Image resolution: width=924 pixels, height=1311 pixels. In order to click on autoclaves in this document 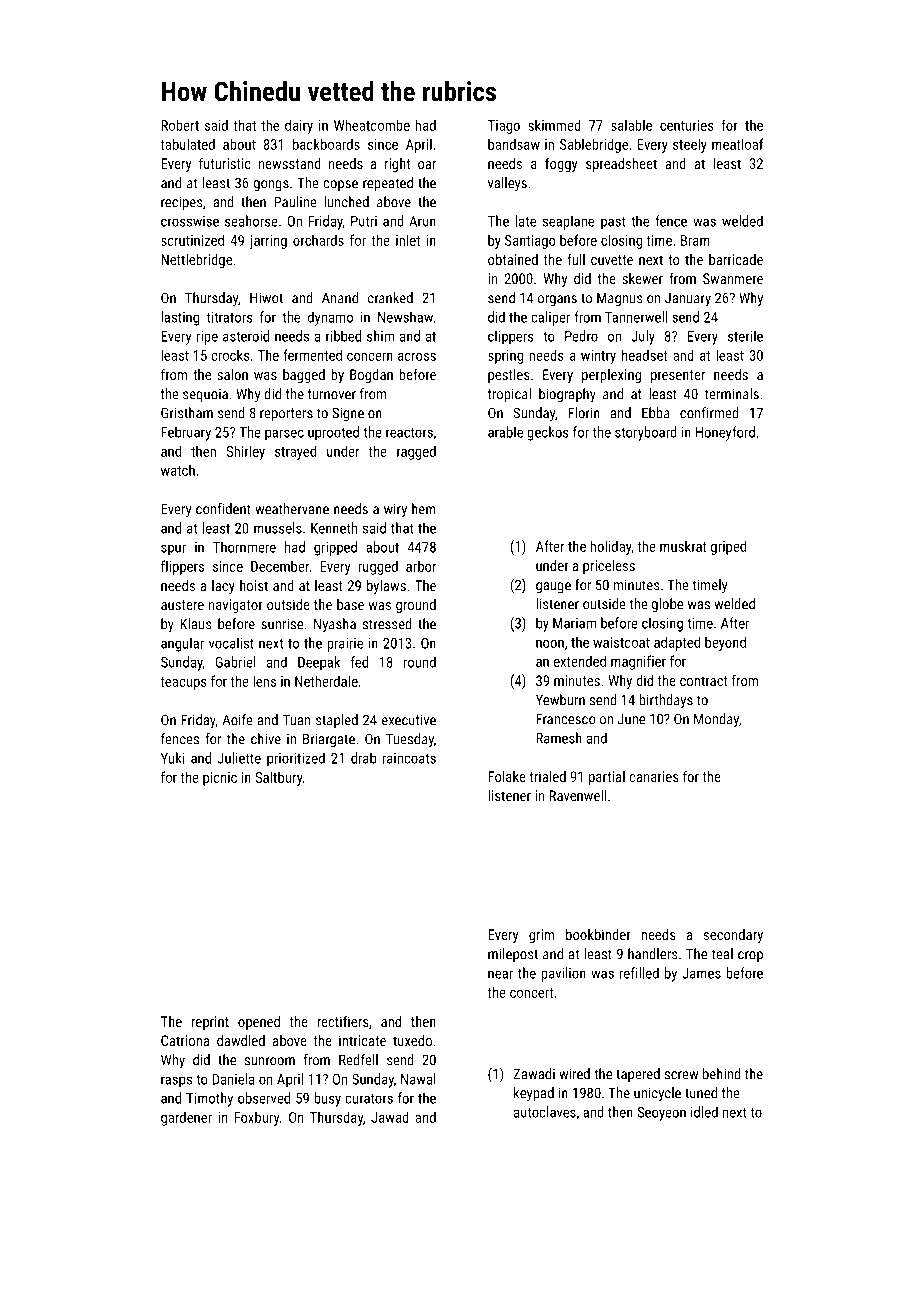, I will do `click(545, 1112)`.
